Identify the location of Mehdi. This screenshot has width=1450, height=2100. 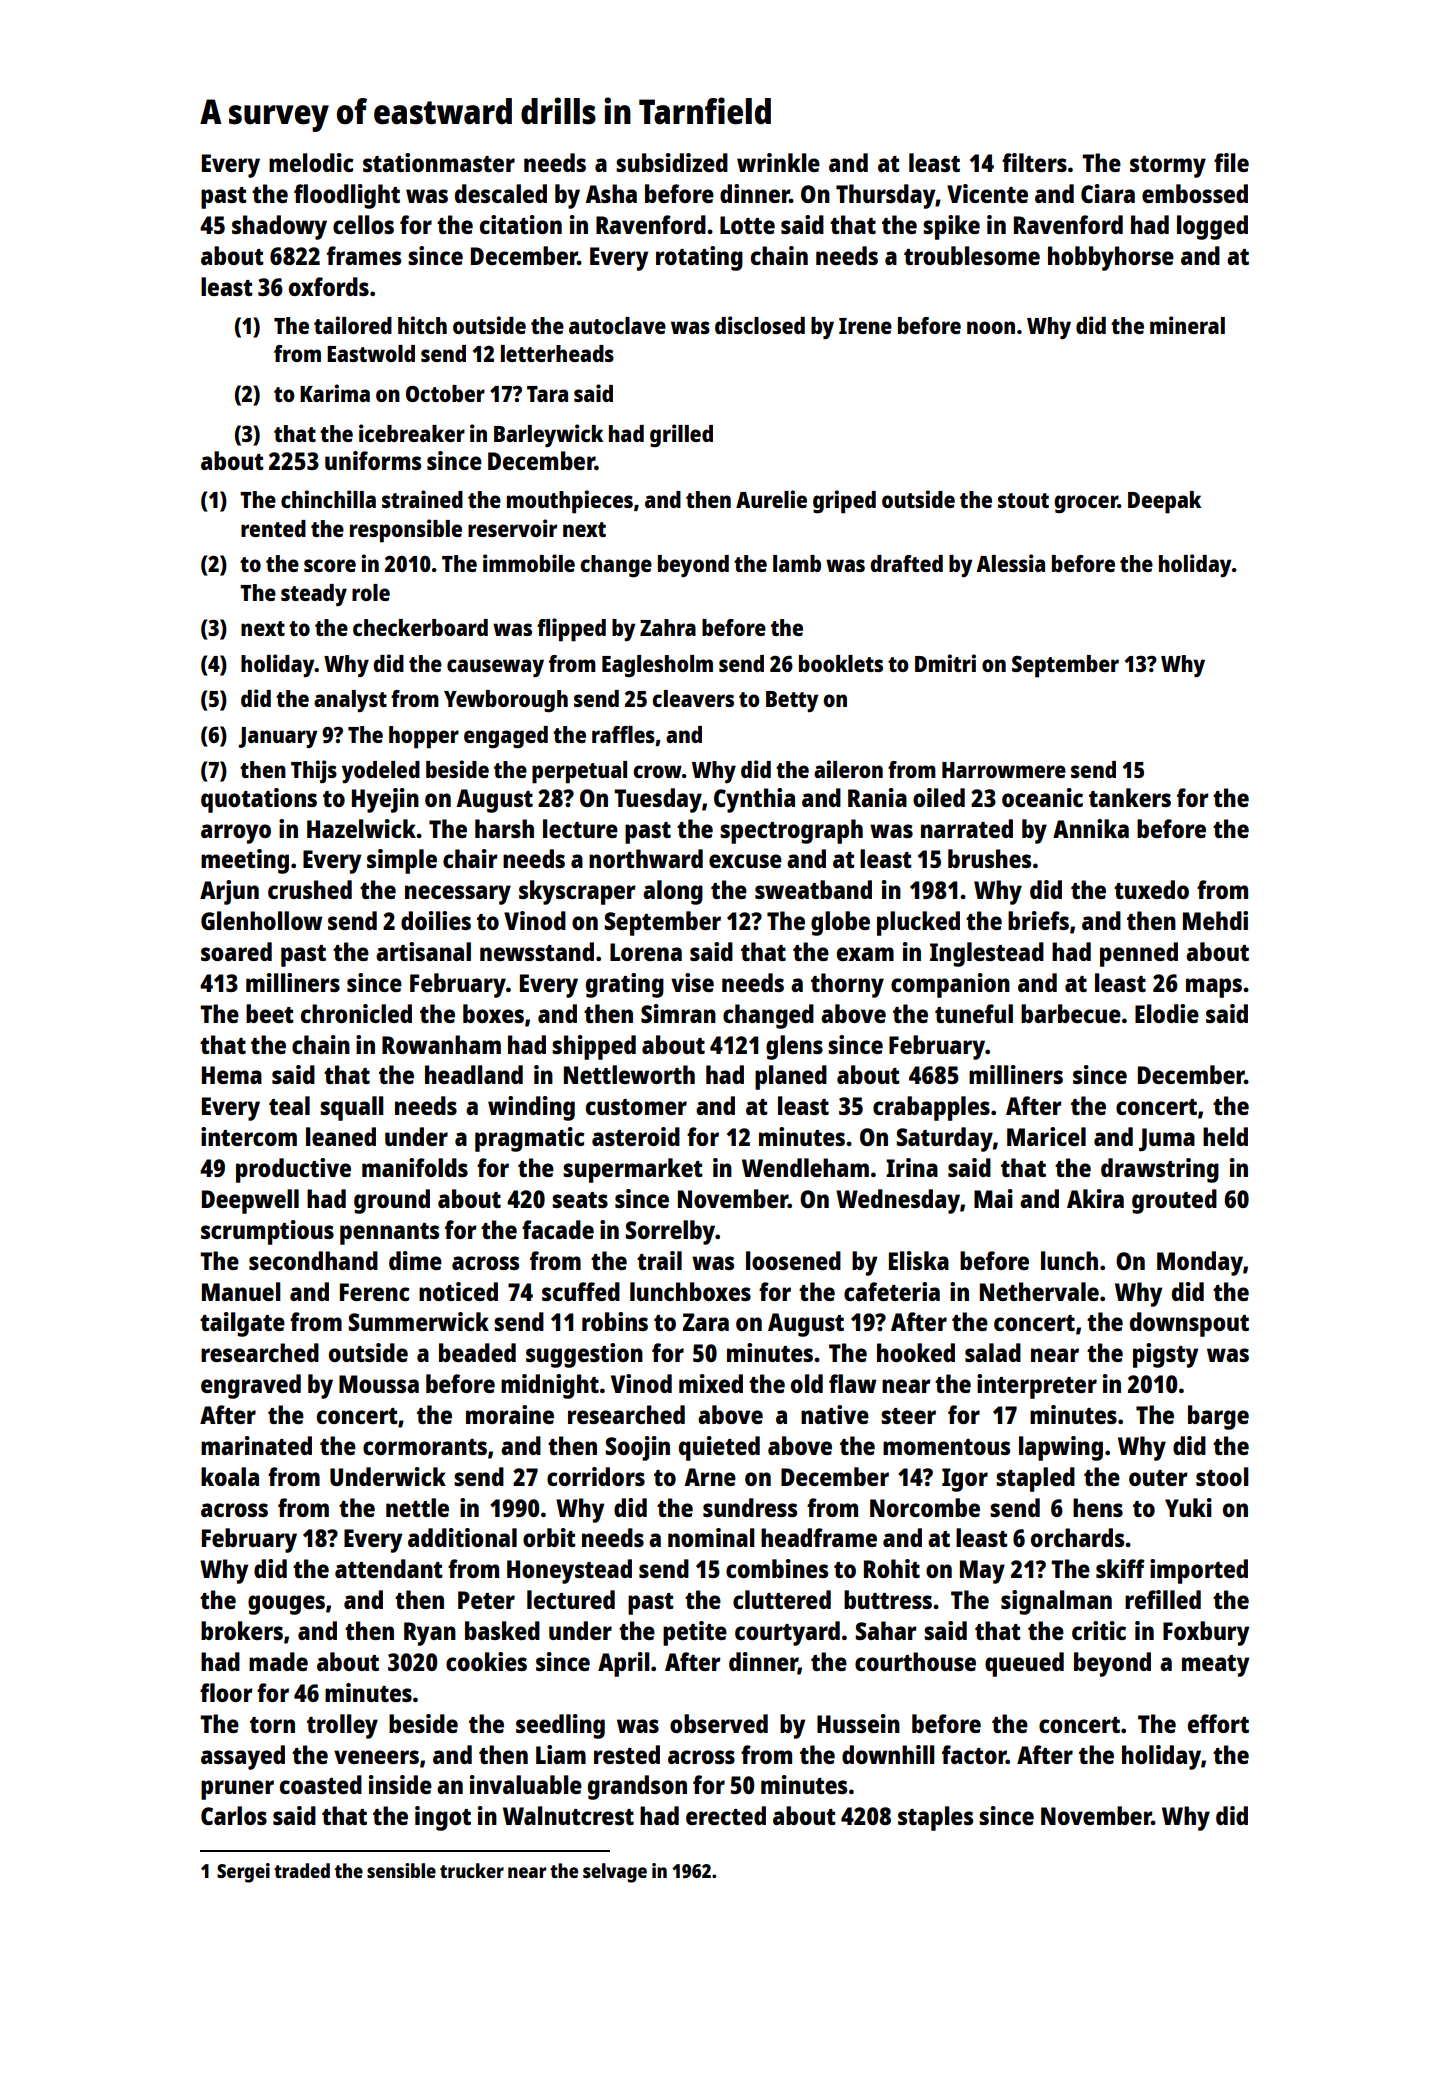
(1215, 920).
